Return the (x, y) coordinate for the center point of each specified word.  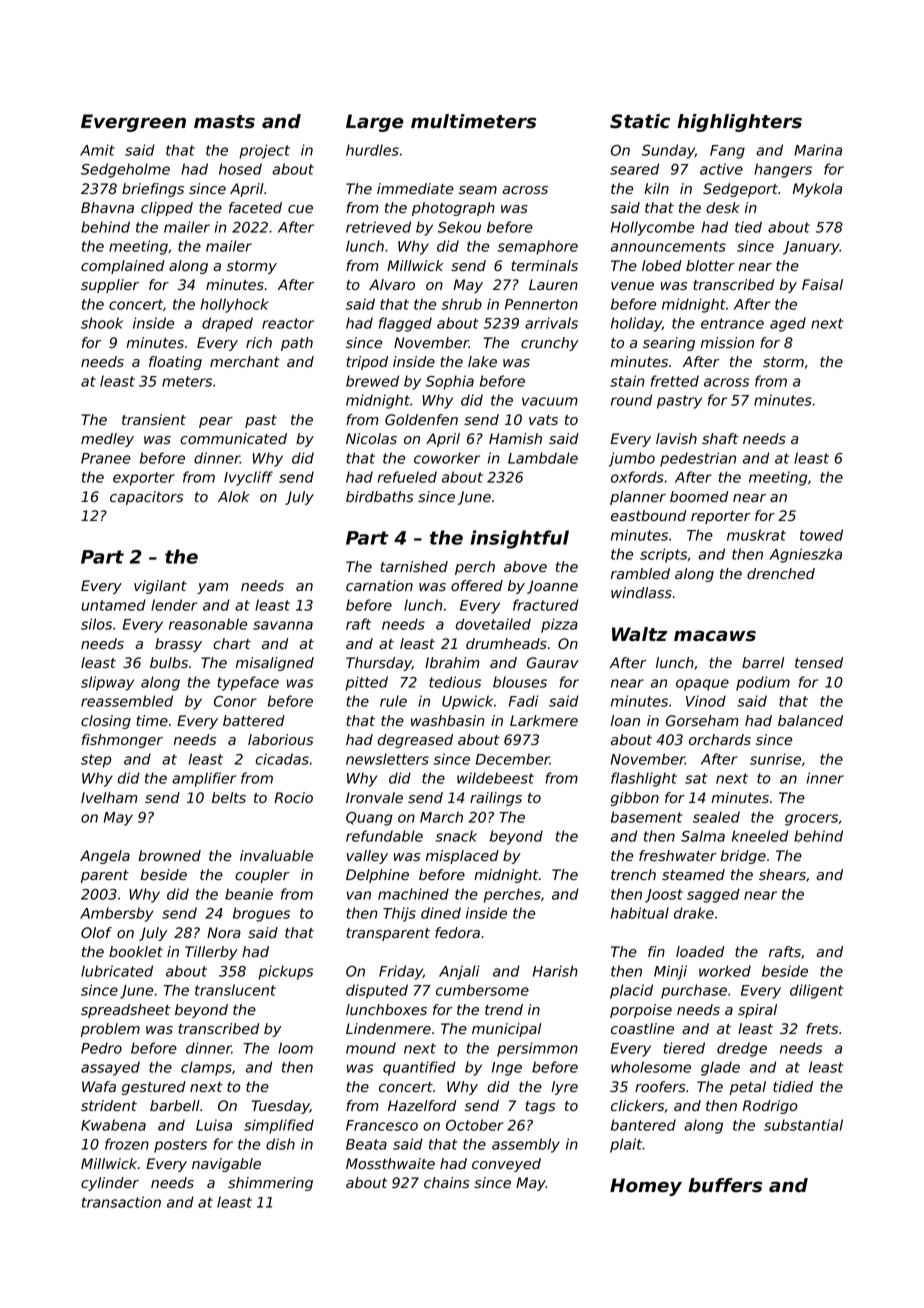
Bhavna (107, 207)
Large (375, 123)
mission (727, 343)
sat (696, 778)
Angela (105, 857)
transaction (121, 1202)
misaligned (275, 664)
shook (102, 323)
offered (477, 586)
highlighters (739, 123)
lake (482, 361)
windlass (641, 593)
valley (367, 857)
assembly (526, 1145)
